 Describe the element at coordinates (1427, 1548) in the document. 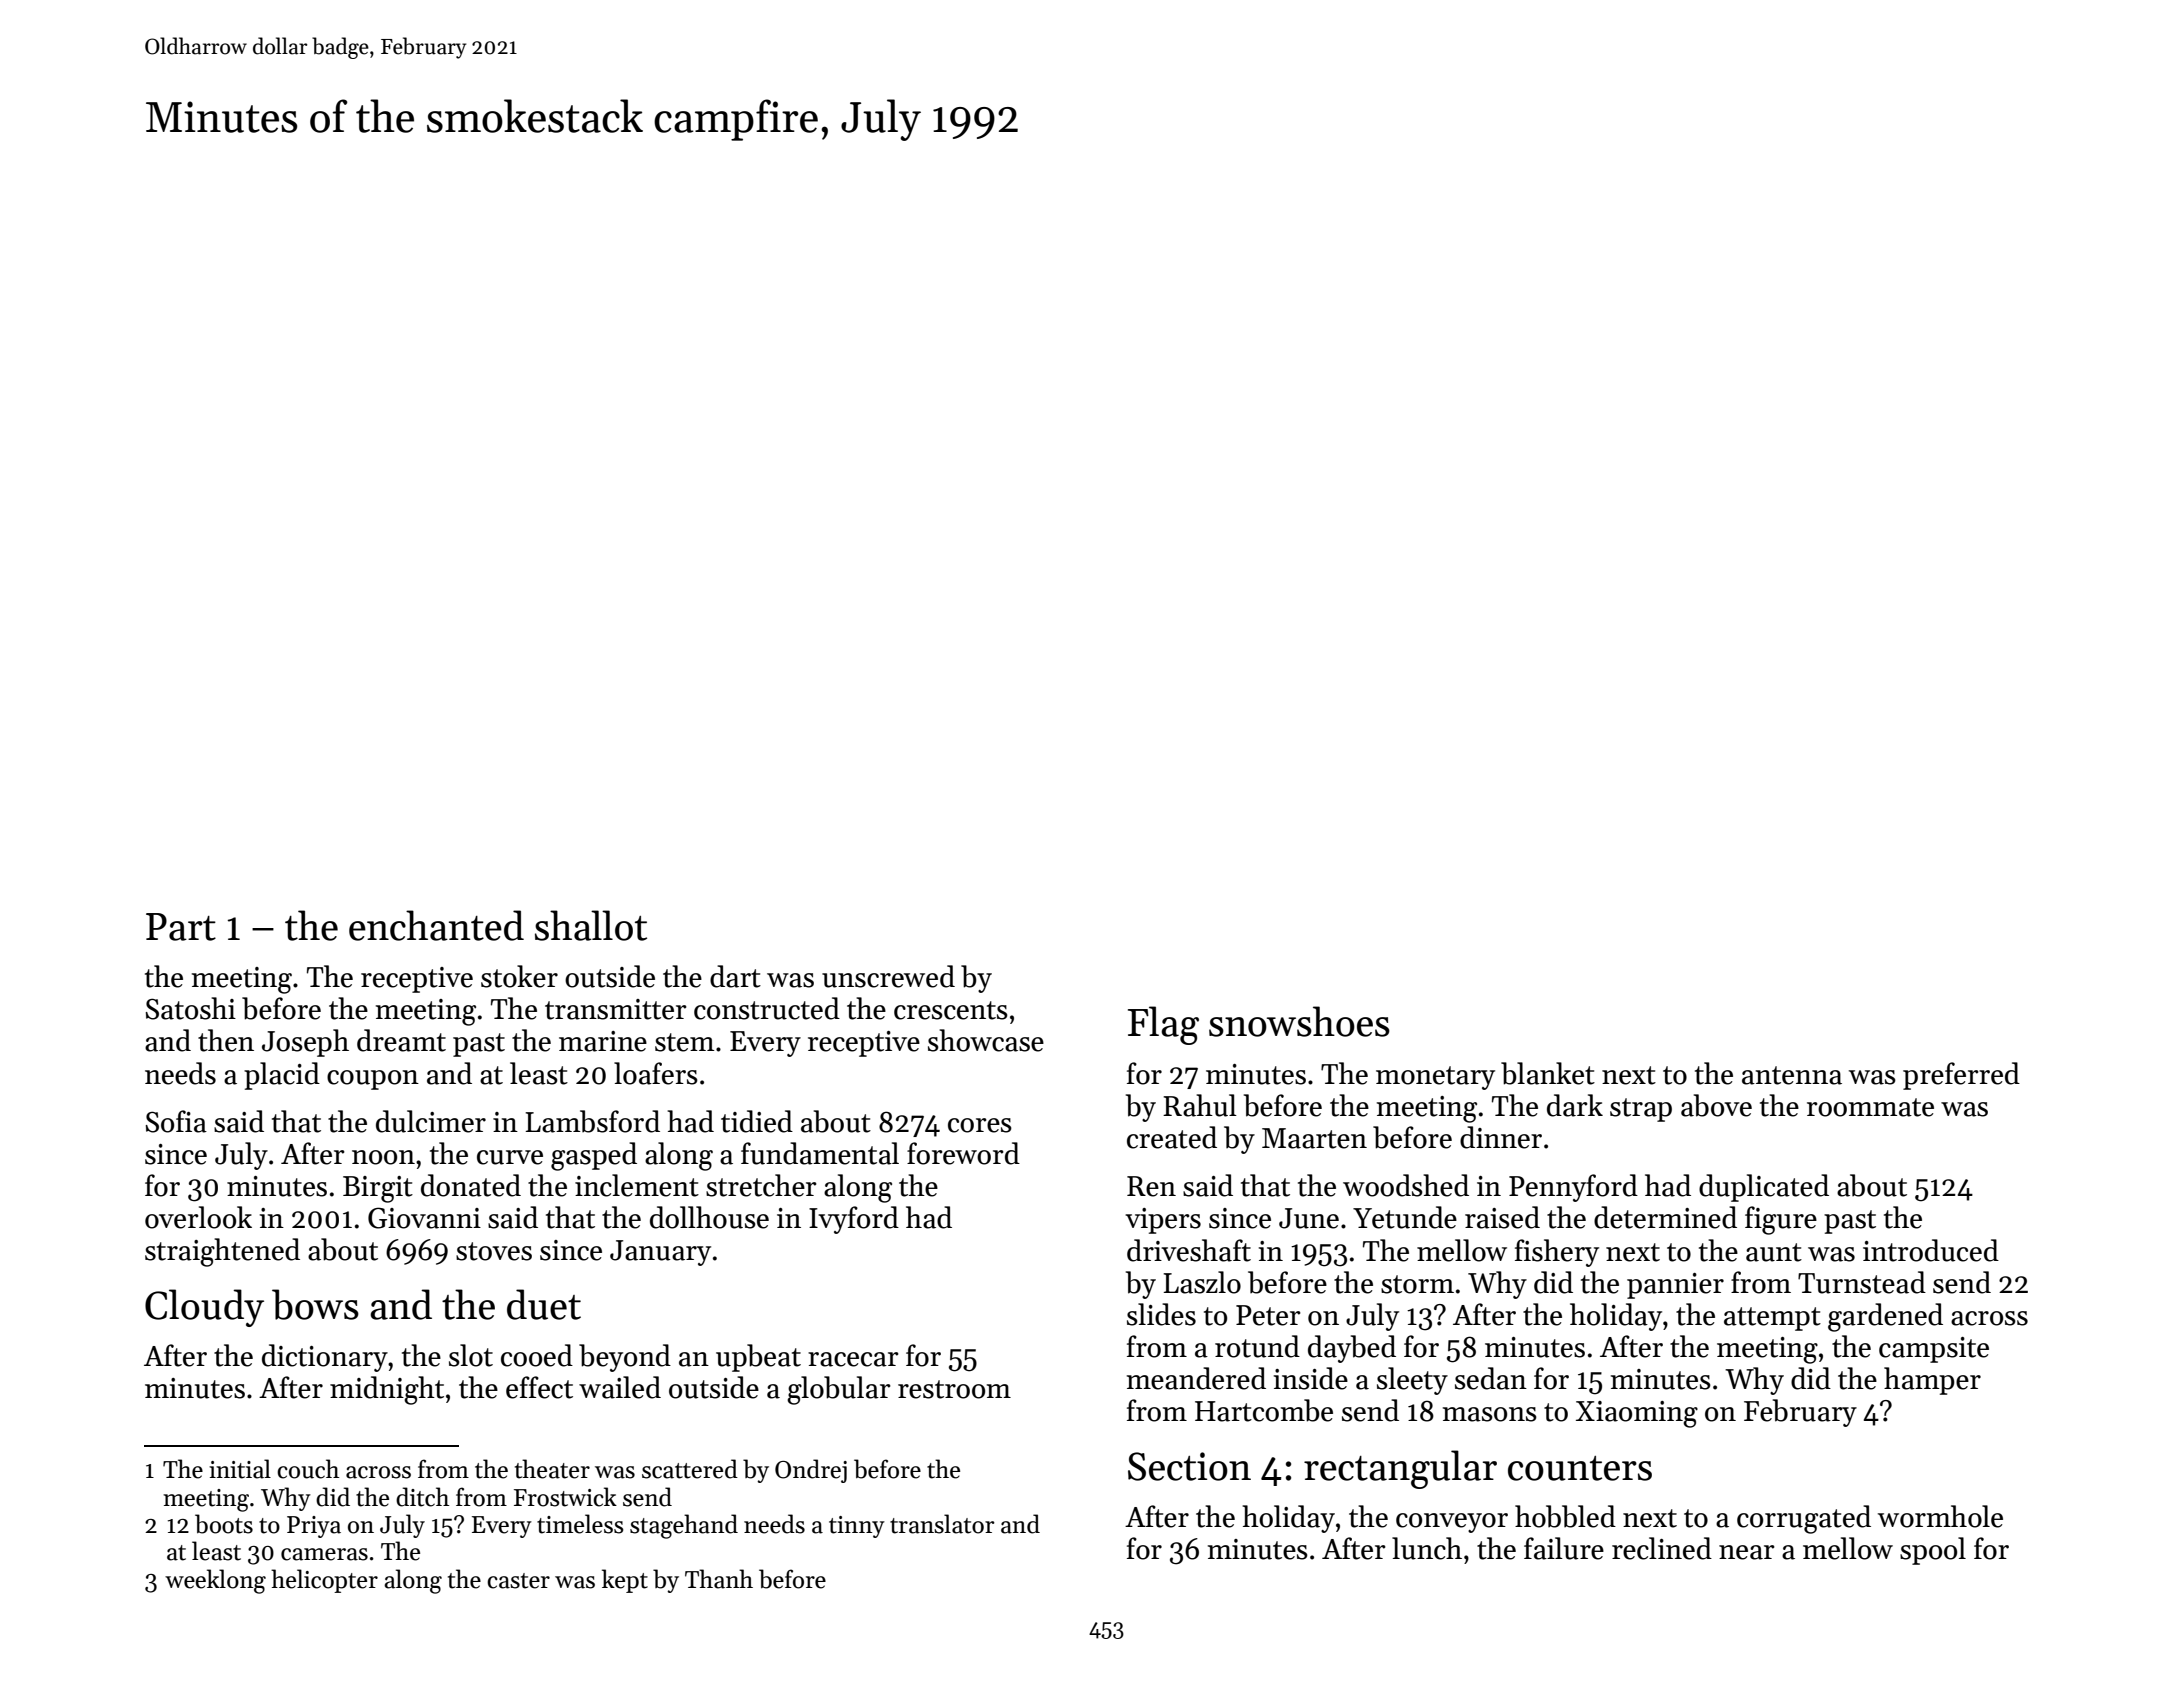

I see `lunch` at that location.
